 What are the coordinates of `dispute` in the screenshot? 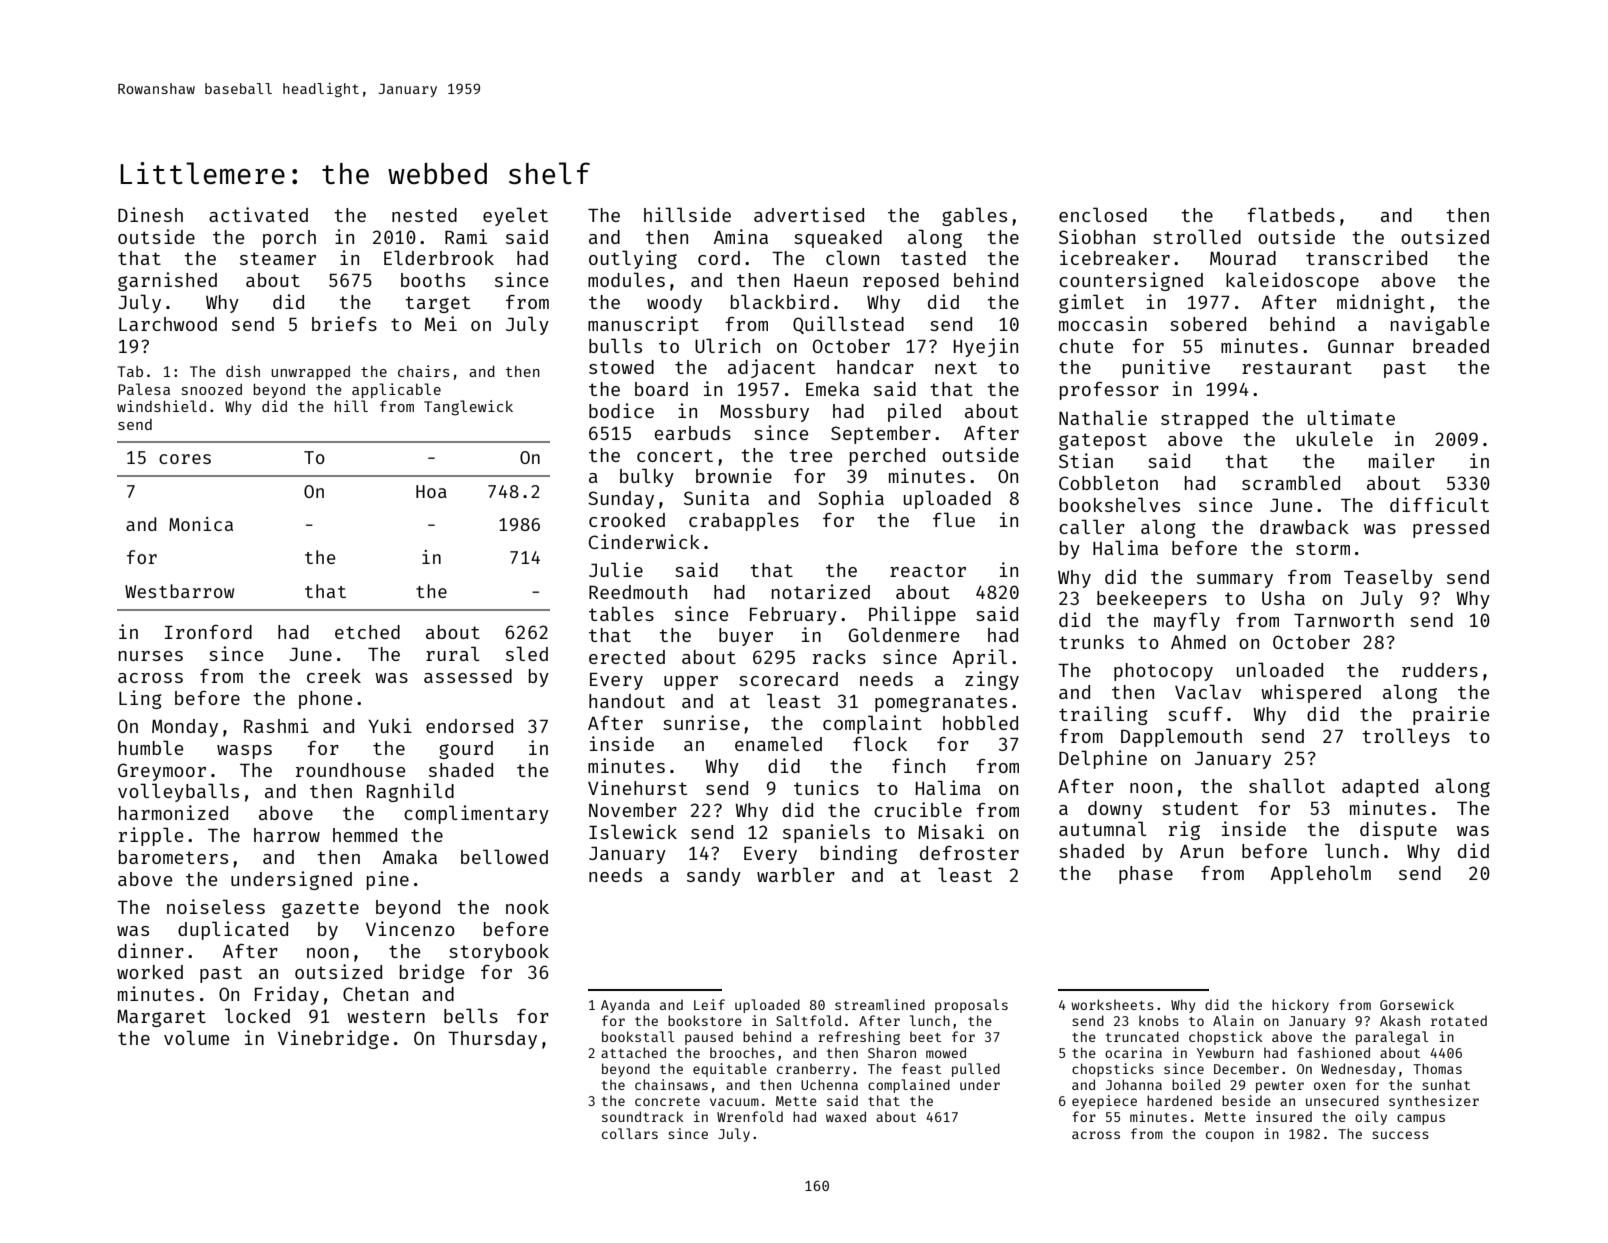 It's located at (1398, 830).
